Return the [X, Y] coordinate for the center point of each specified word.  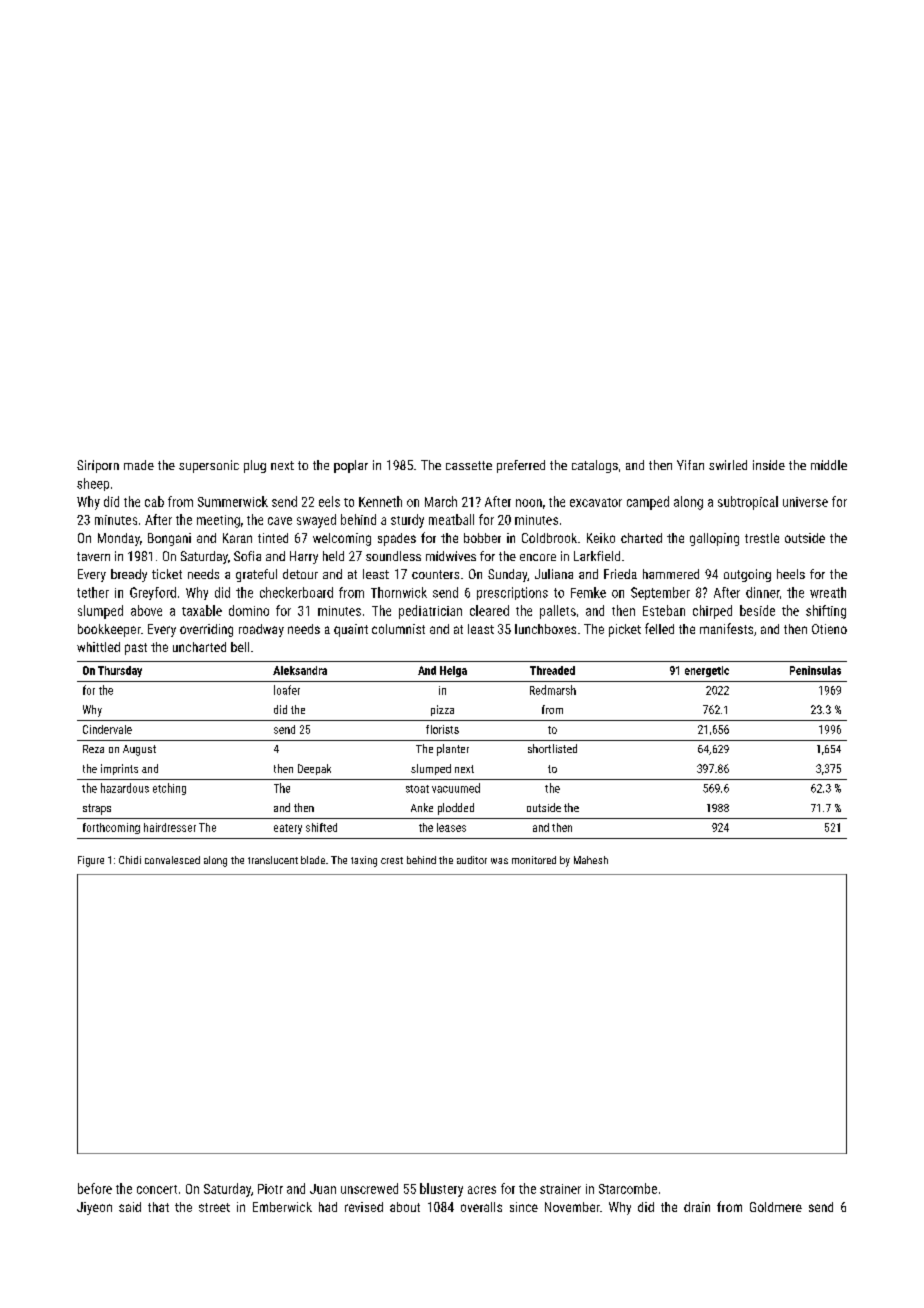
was [499, 861]
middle [829, 465]
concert [157, 1189]
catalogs [595, 466]
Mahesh [591, 860]
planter [453, 750]
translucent [273, 860]
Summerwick [233, 501]
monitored [534, 860]
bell [240, 647]
